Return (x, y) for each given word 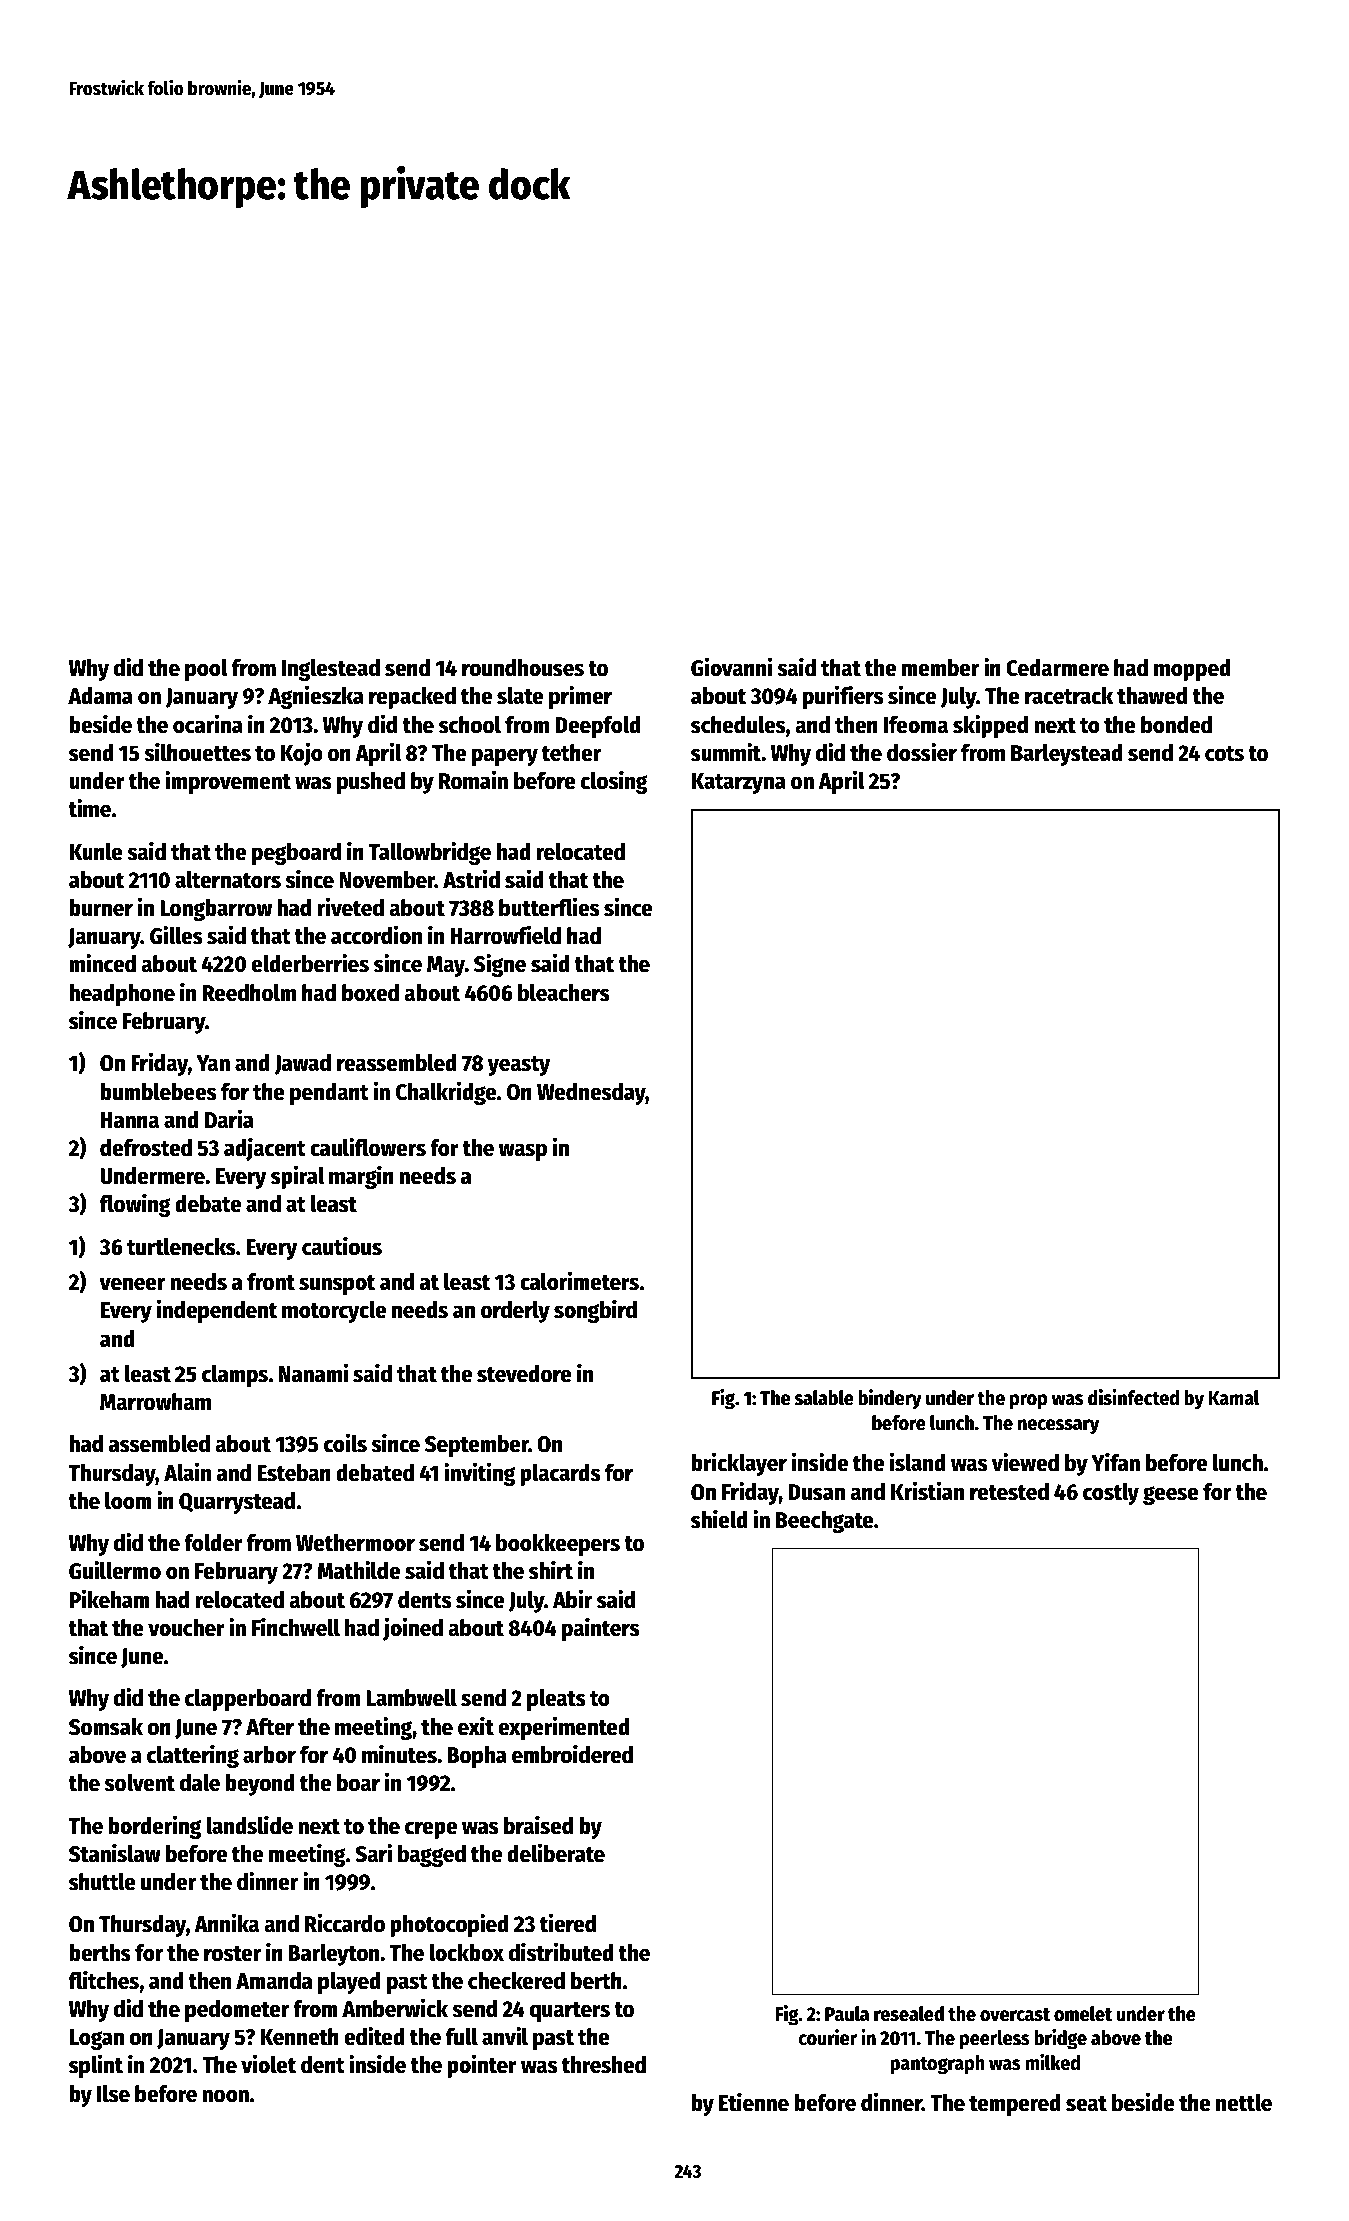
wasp (523, 1152)
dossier (922, 752)
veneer (132, 1284)
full (462, 2037)
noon (225, 2096)
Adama (100, 696)
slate (520, 696)
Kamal (1233, 1398)
